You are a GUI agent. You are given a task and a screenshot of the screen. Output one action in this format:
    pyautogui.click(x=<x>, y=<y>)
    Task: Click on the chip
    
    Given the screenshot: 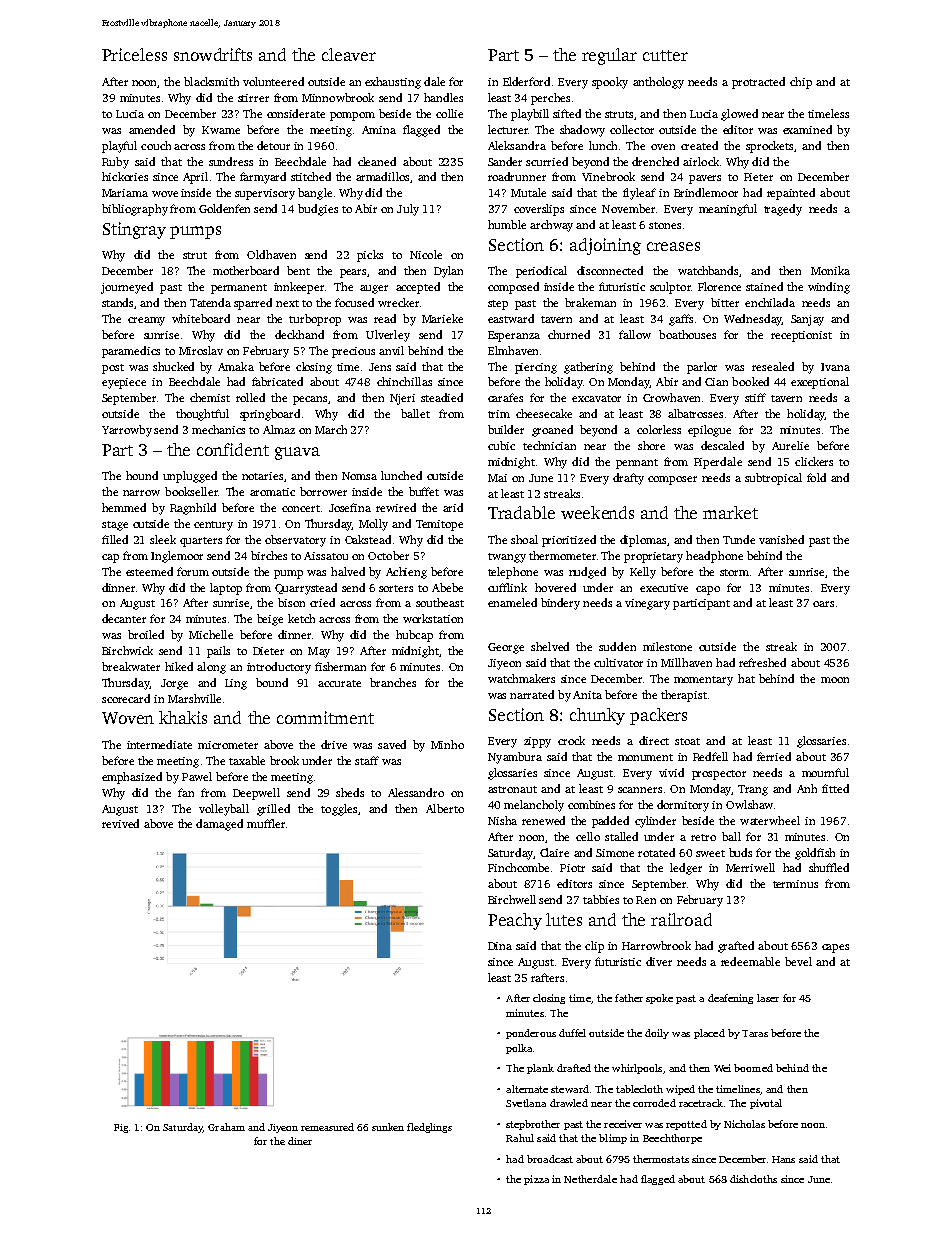 What is the action you would take?
    pyautogui.click(x=801, y=83)
